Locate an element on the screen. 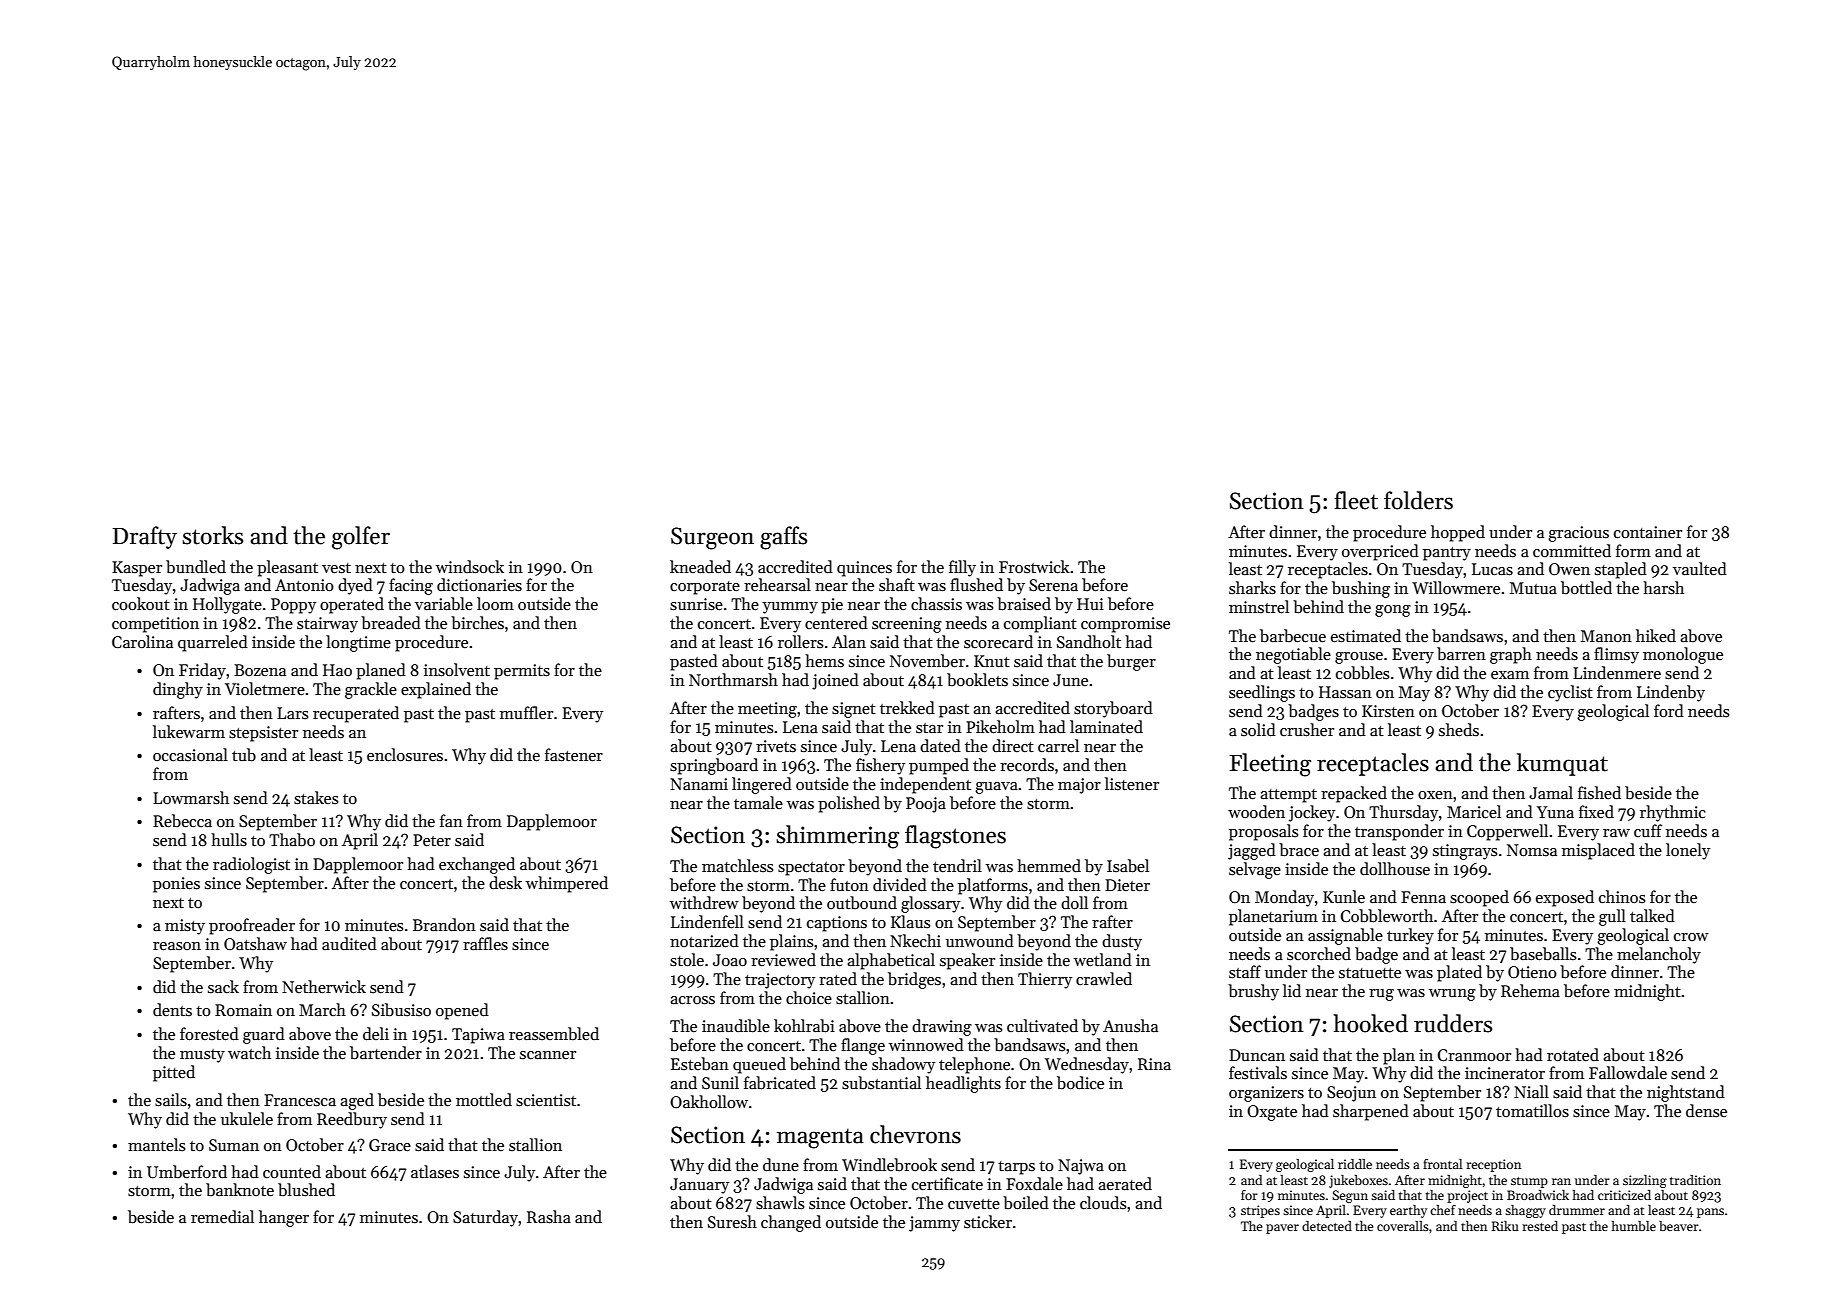 The height and width of the screenshot is (1303, 1843). sunrise is located at coordinates (696, 604).
